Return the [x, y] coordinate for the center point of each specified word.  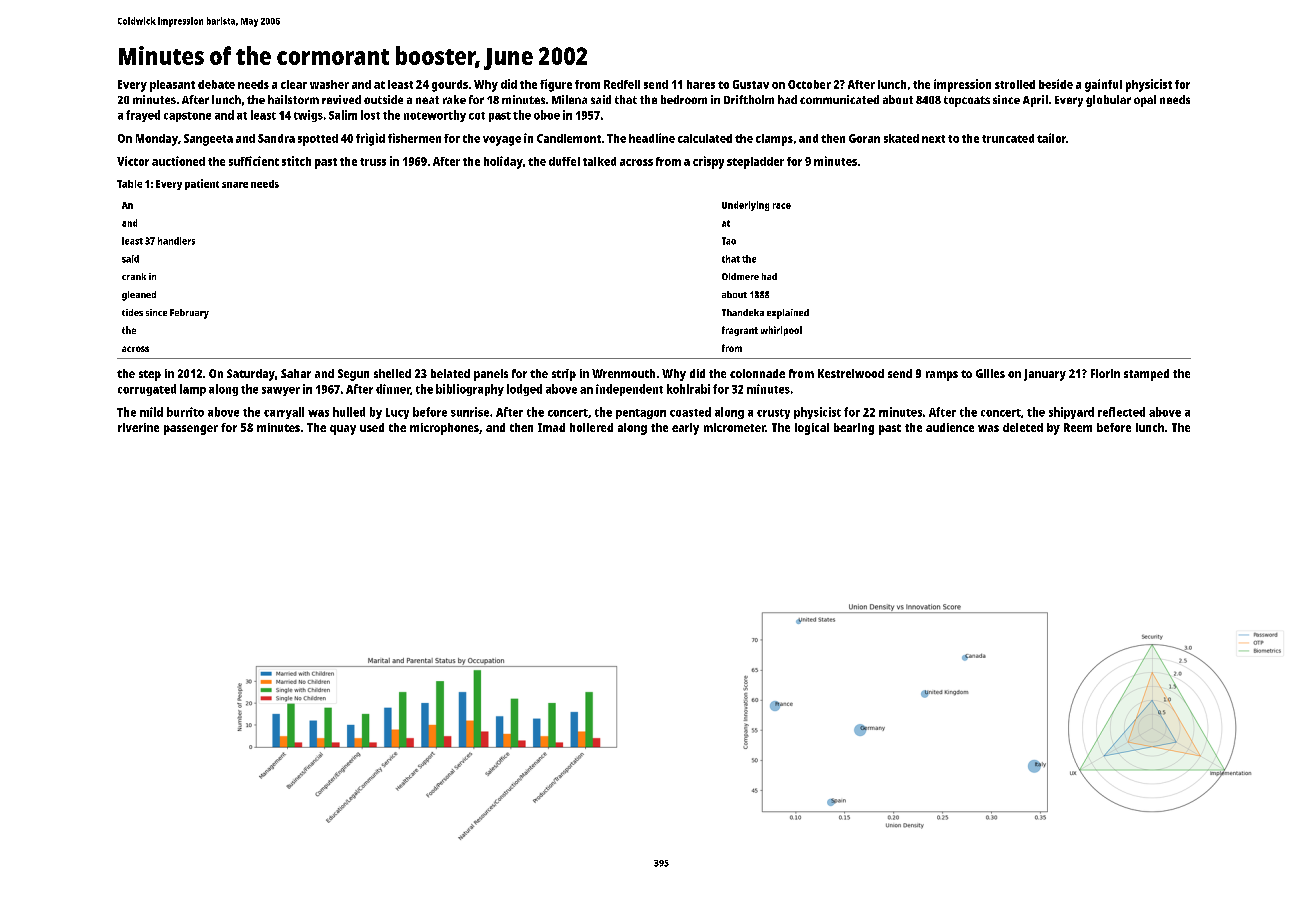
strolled [1015, 84]
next [933, 139]
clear [294, 84]
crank [134, 276]
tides [132, 312]
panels [491, 375]
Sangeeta [208, 140]
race [782, 206]
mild [151, 412]
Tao [729, 241]
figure [556, 85]
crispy [708, 162]
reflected [1121, 412]
